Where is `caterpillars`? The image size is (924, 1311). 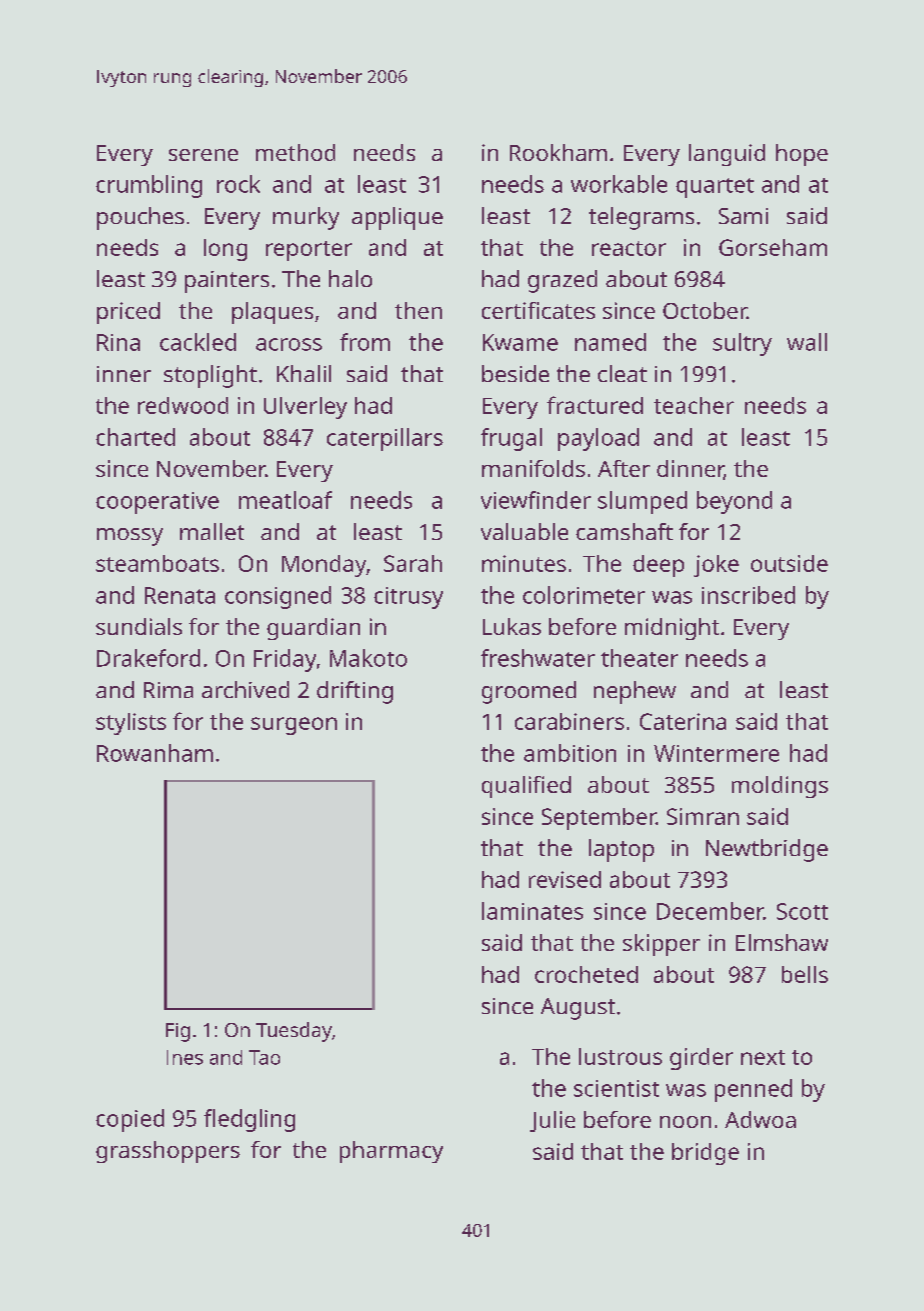 caterpillars is located at coordinates (385, 439).
